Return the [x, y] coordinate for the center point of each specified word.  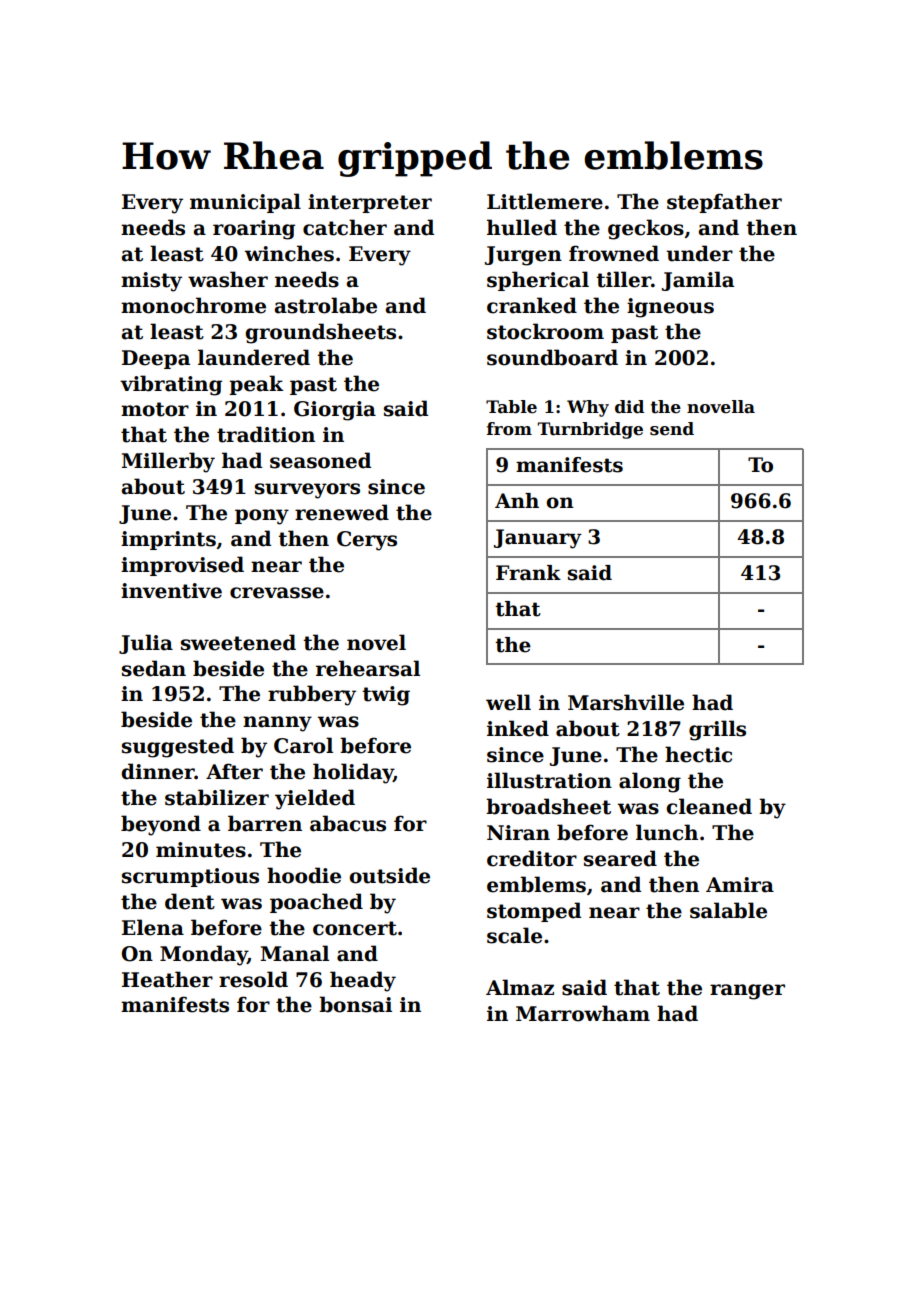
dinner [158, 771]
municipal [245, 203]
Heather [167, 979]
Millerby [168, 462]
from [509, 429]
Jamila [698, 281]
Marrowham [583, 1013]
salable [728, 910]
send [672, 429]
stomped [534, 912]
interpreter [370, 203]
